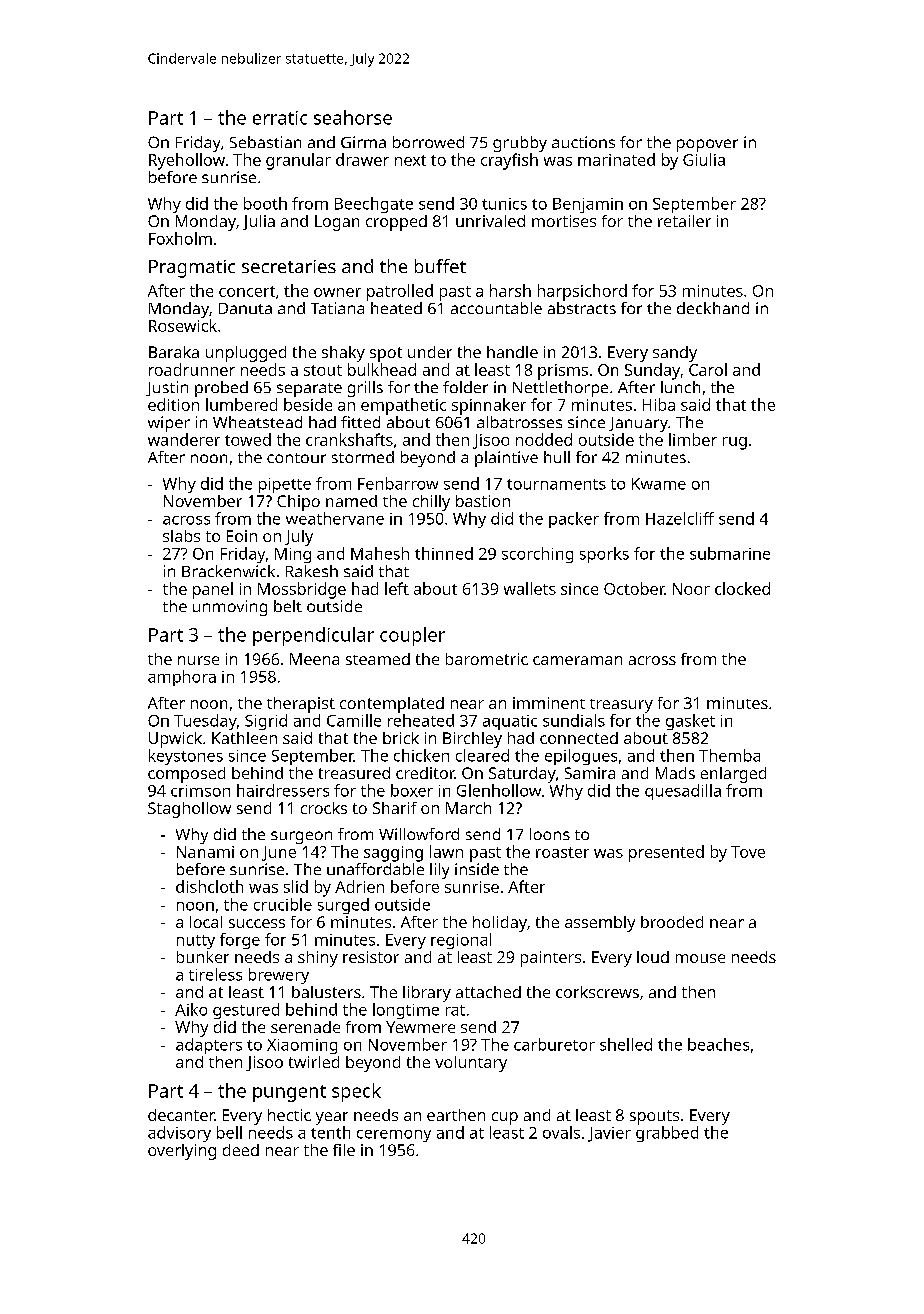 This document has width=924, height=1314. What do you see at coordinates (430, 352) in the document?
I see `under` at bounding box center [430, 352].
